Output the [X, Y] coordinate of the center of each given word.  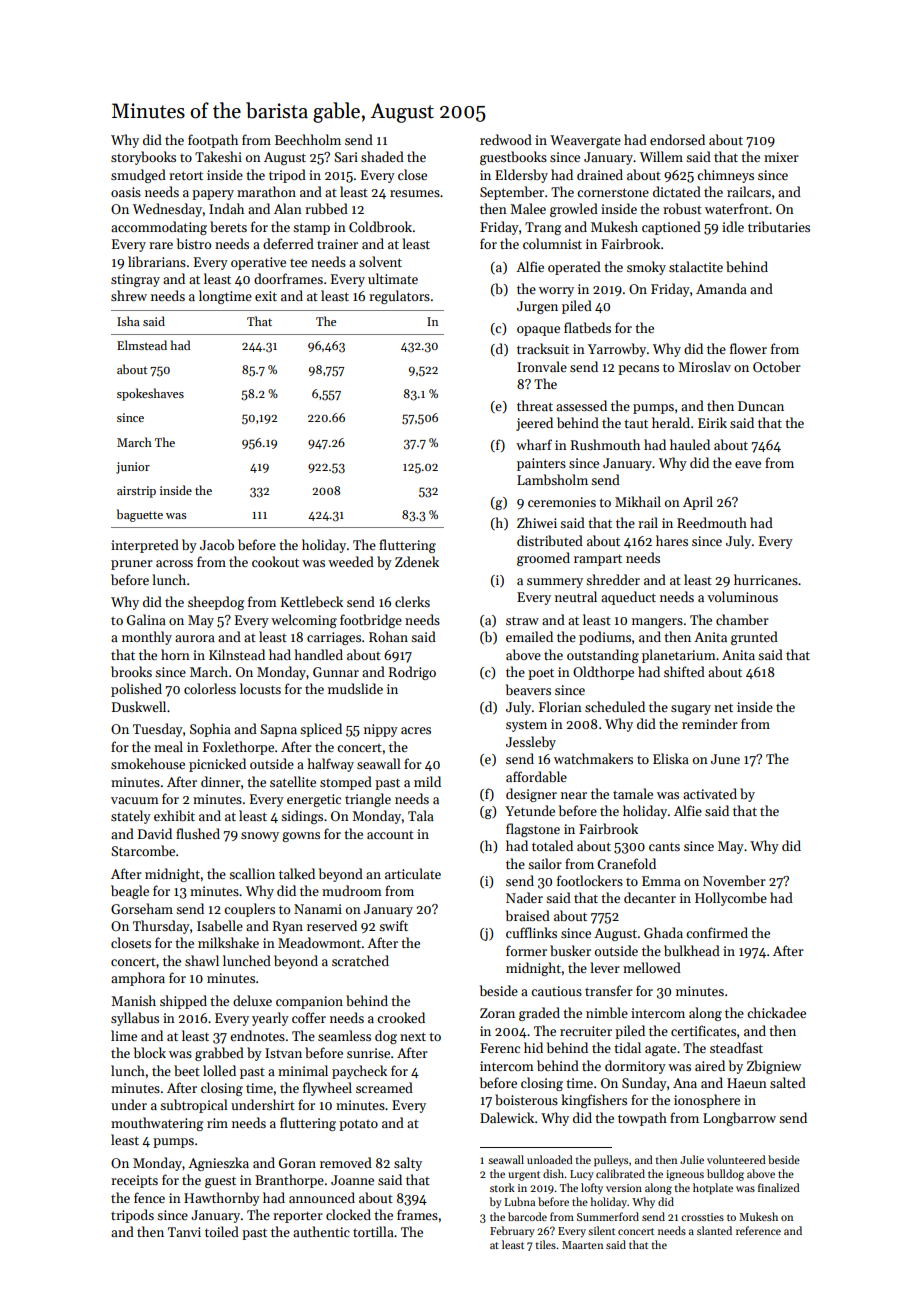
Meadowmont [319, 942]
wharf [534, 444]
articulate [413, 873]
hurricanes [766, 579]
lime [124, 1035]
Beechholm [308, 139]
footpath [213, 141]
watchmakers [593, 758]
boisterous [526, 1099]
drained [600, 174]
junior [133, 468]
